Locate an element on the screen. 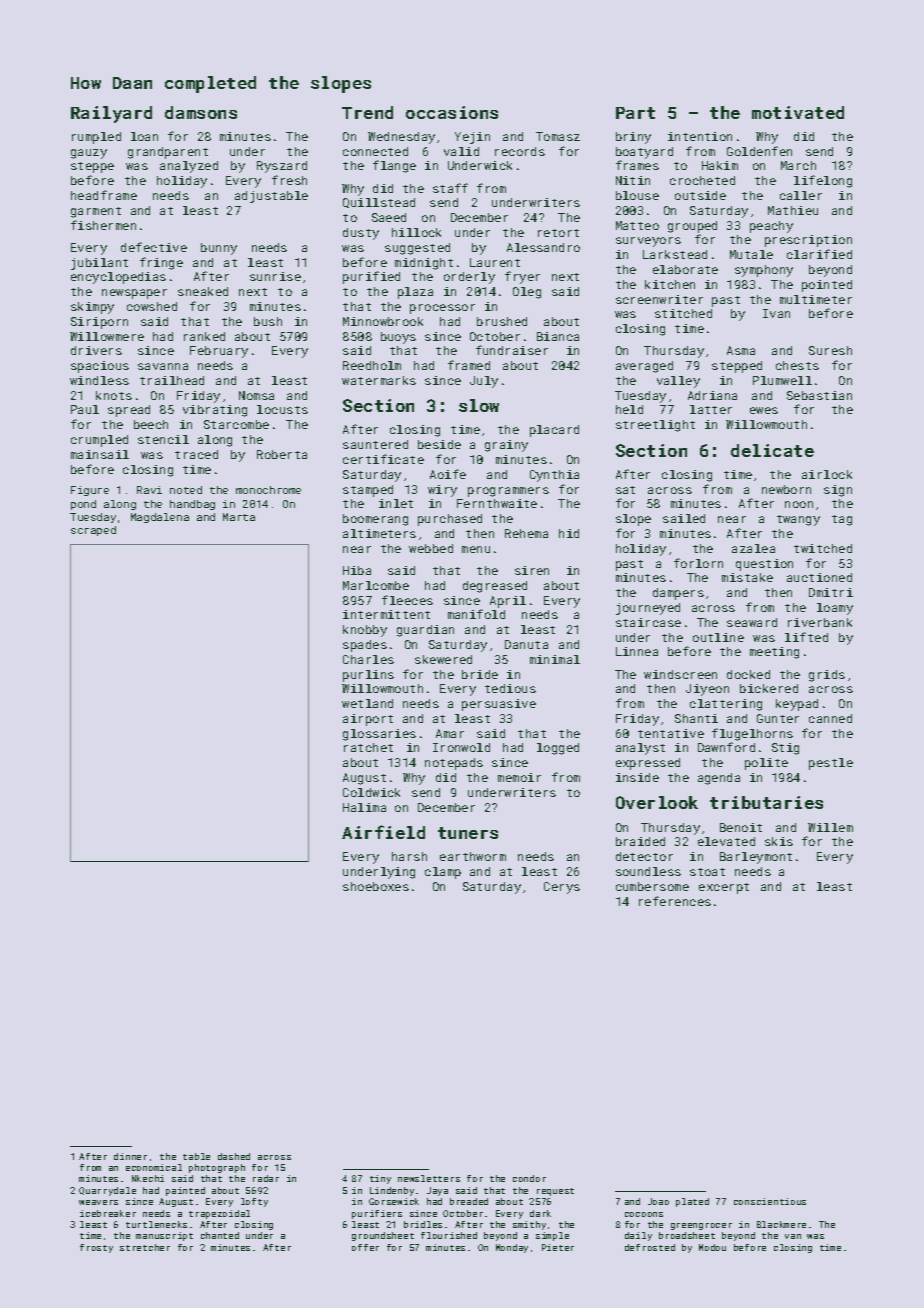 This screenshot has width=924, height=1308. sunrise is located at coordinates (275, 276).
